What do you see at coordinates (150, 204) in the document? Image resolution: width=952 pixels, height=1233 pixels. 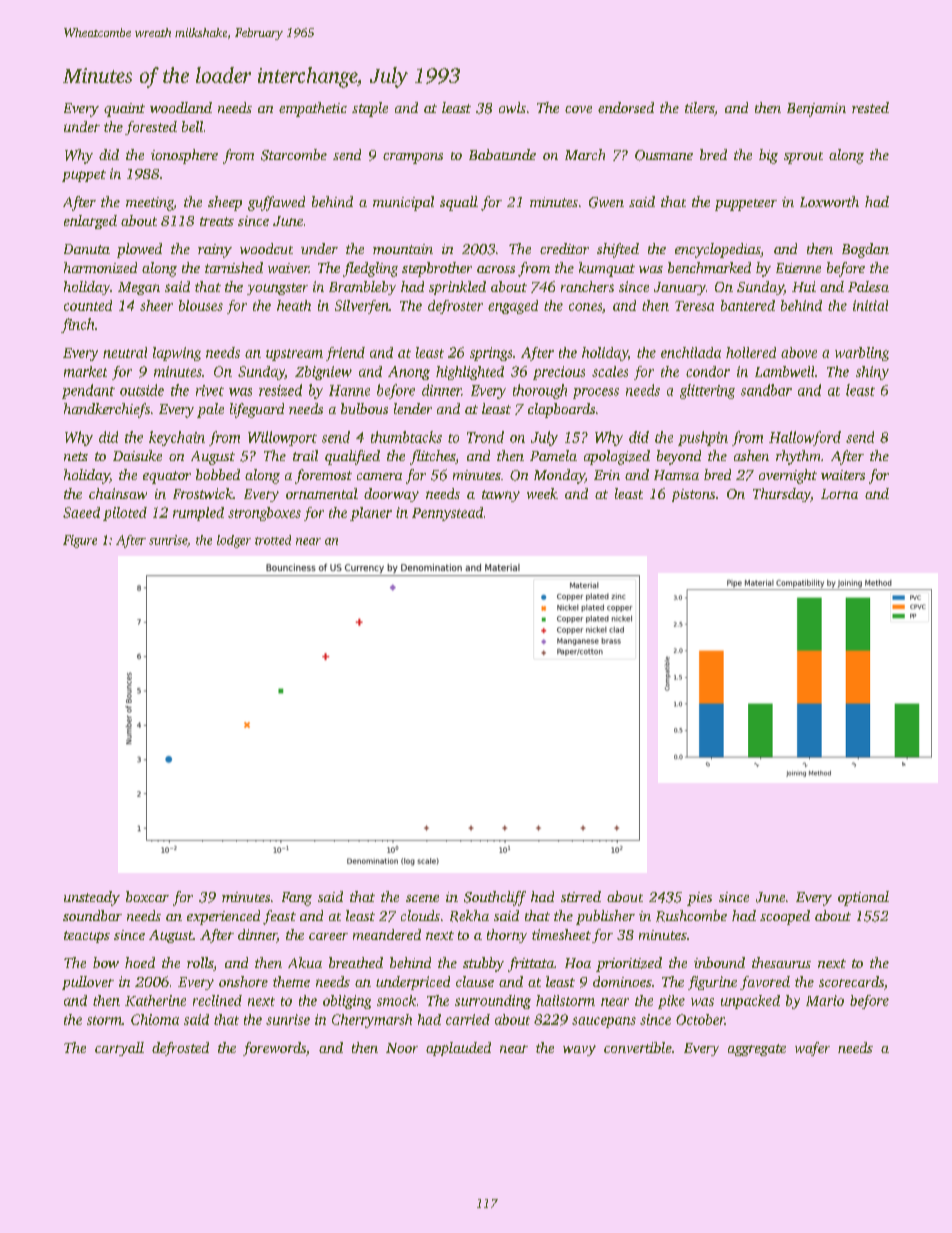 I see `meeting` at bounding box center [150, 204].
